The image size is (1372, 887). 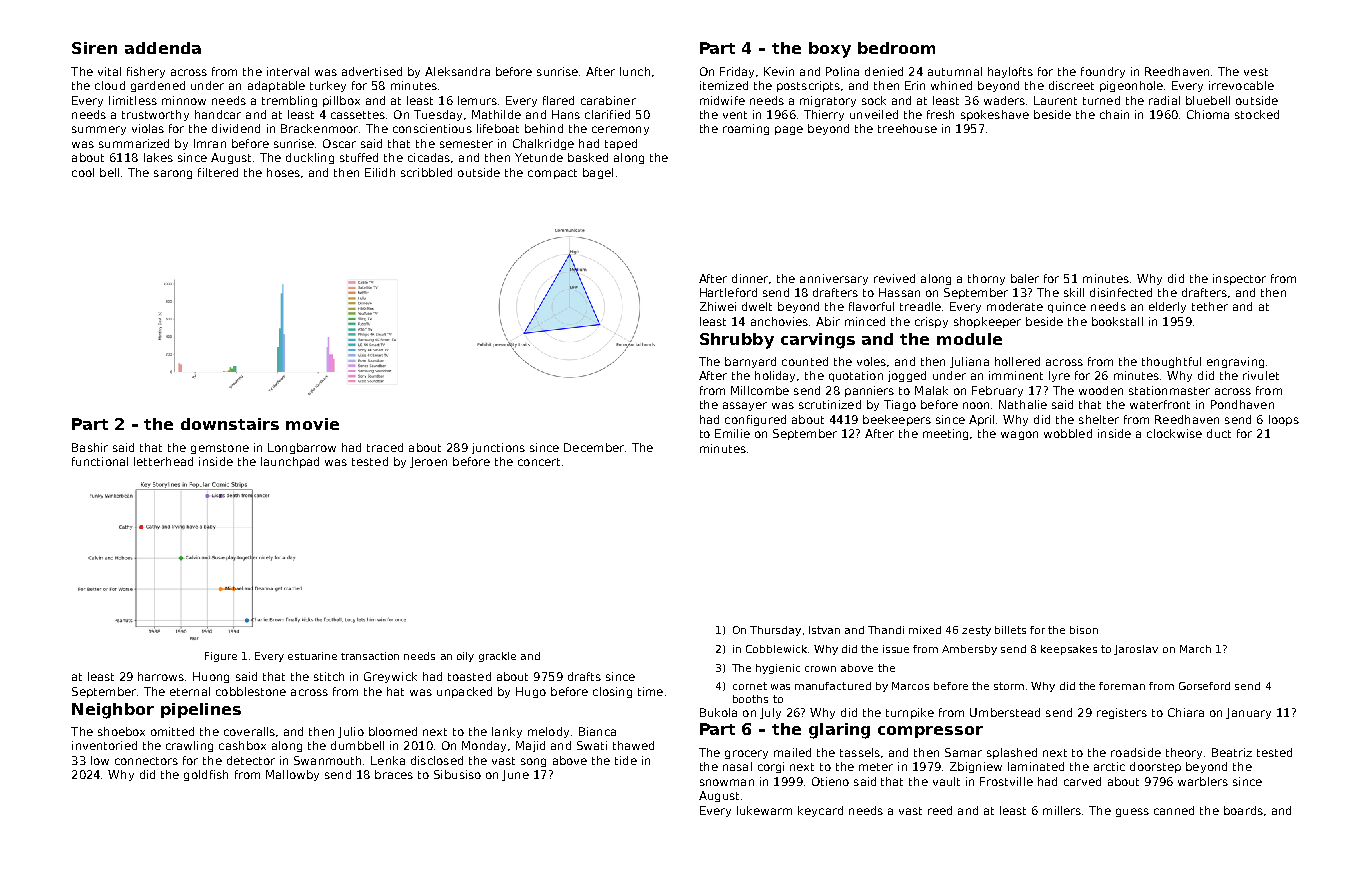 What do you see at coordinates (1235, 362) in the image?
I see `engraving` at bounding box center [1235, 362].
